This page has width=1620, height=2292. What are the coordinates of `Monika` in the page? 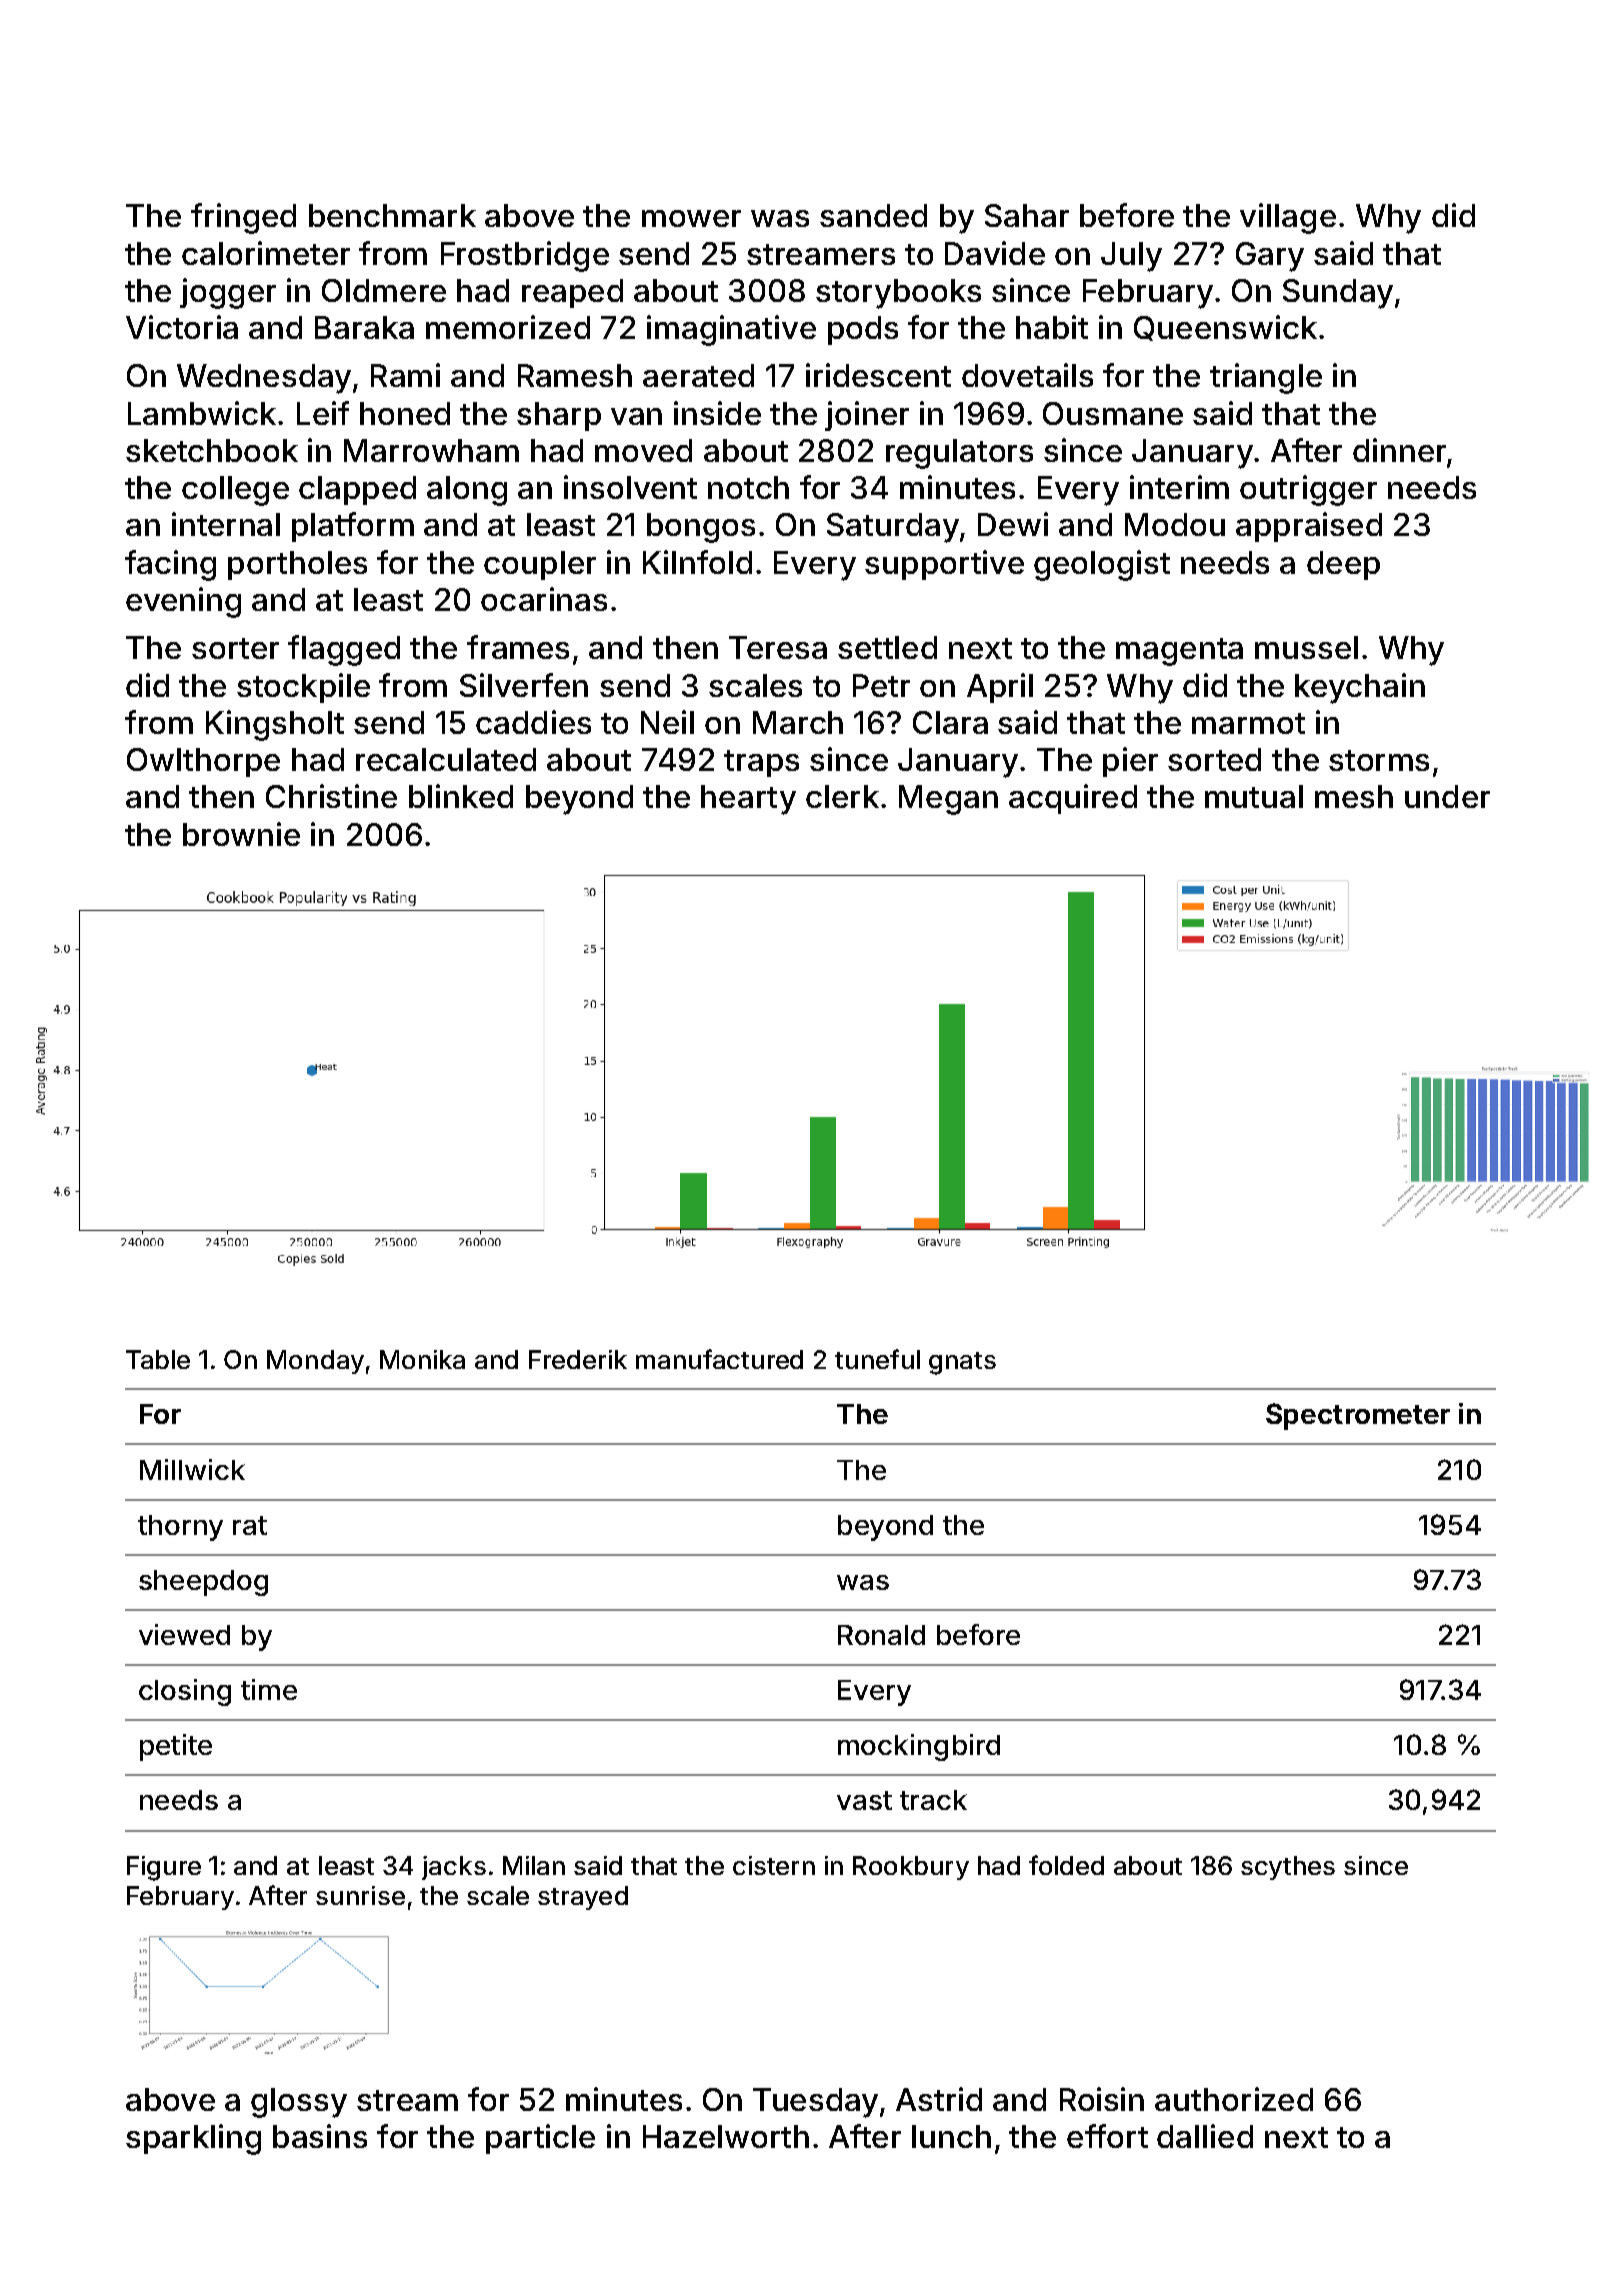 It's located at (422, 1359).
